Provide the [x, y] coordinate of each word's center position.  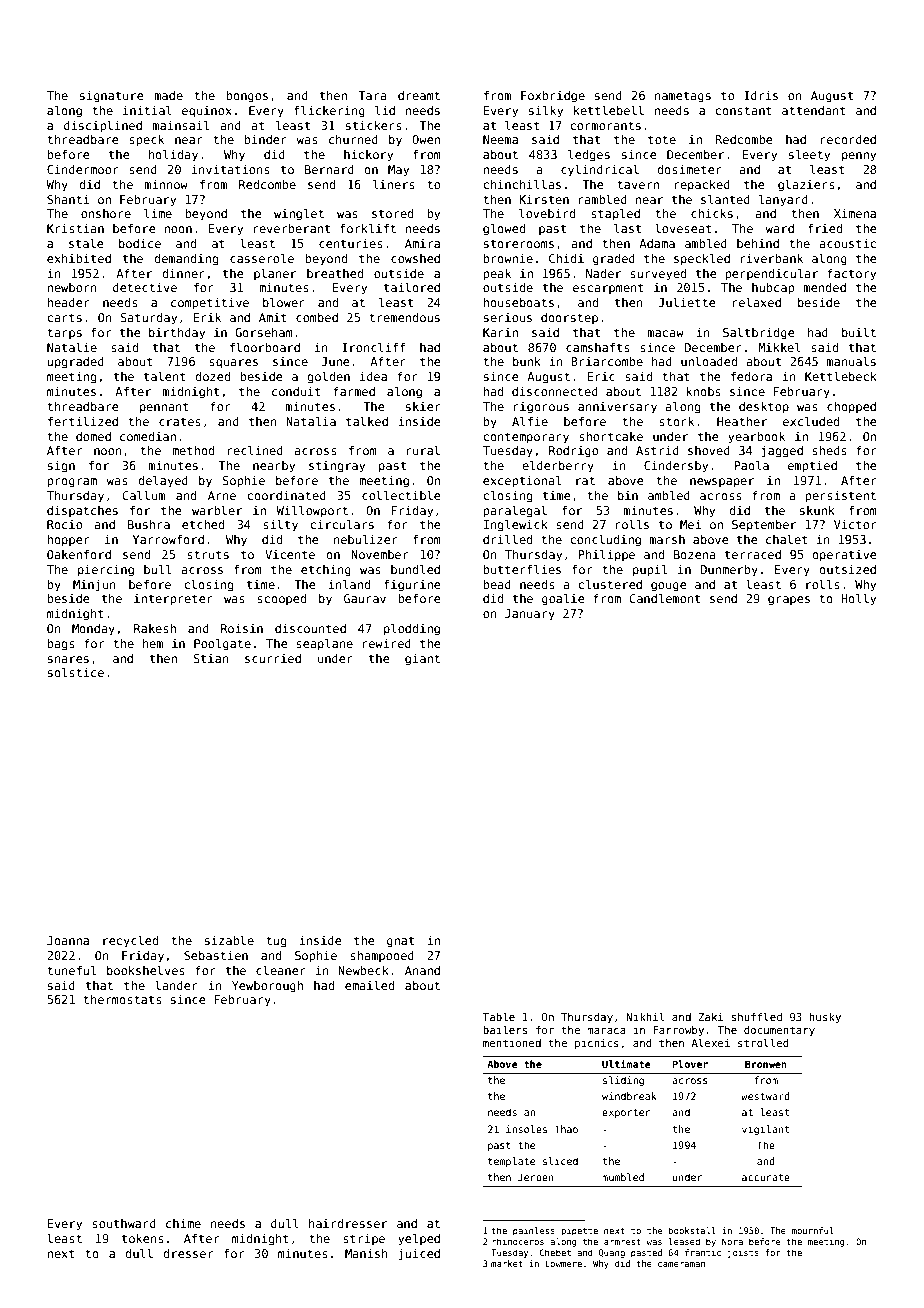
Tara [372, 95]
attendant [814, 110]
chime [183, 1223]
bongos [247, 97]
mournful [813, 1230]
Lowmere [563, 1263]
